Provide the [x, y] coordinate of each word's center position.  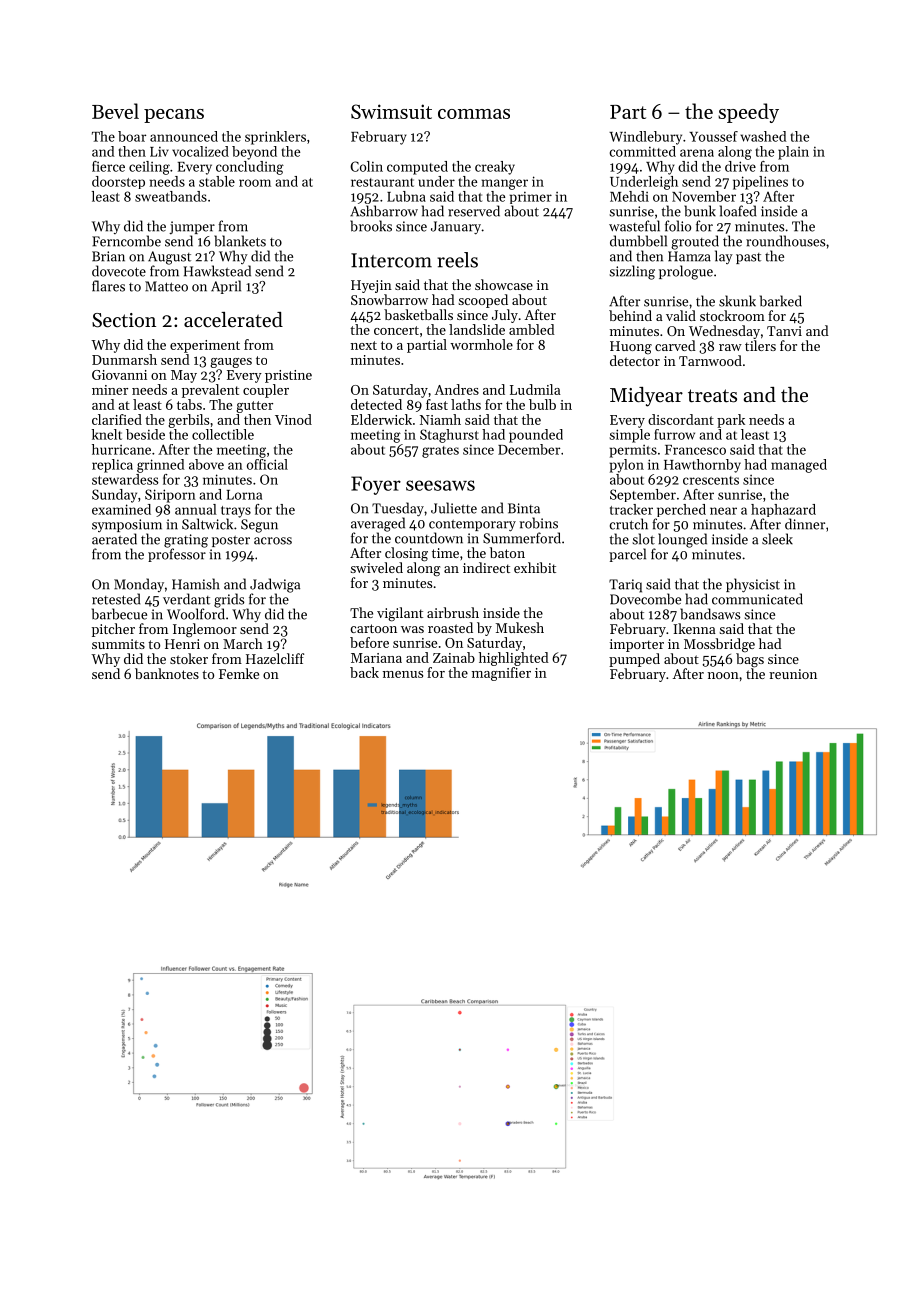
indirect [486, 567]
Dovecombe [645, 599]
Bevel [115, 111]
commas [474, 114]
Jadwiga [275, 585]
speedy [748, 113]
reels [457, 260]
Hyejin [371, 286]
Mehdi [629, 196]
